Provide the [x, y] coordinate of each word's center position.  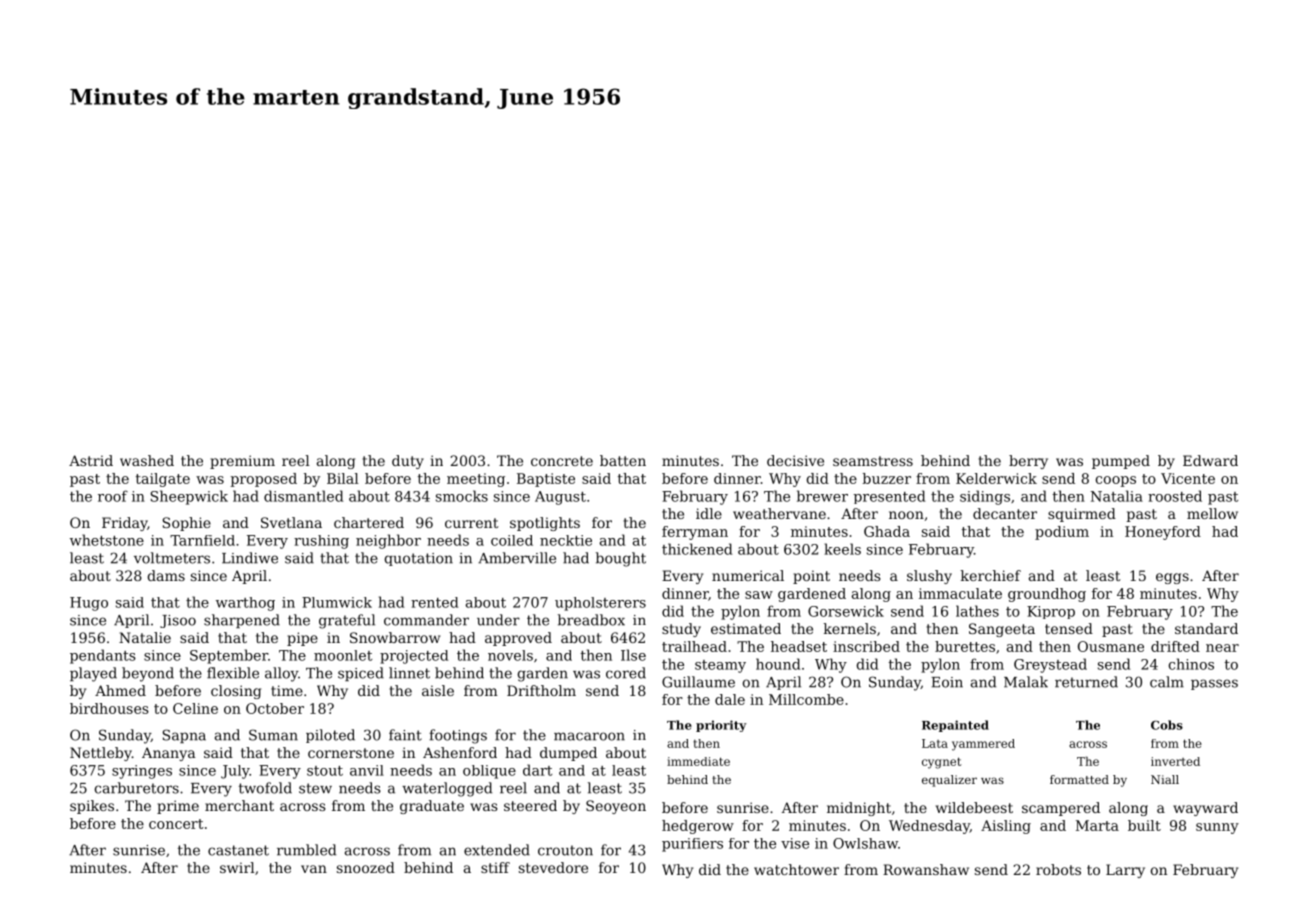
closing [236, 692]
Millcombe [806, 699]
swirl [237, 867]
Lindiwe [250, 558]
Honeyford [1163, 533]
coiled [512, 540]
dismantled [303, 496]
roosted [1175, 496]
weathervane [779, 513]
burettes [965, 646]
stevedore [553, 867]
